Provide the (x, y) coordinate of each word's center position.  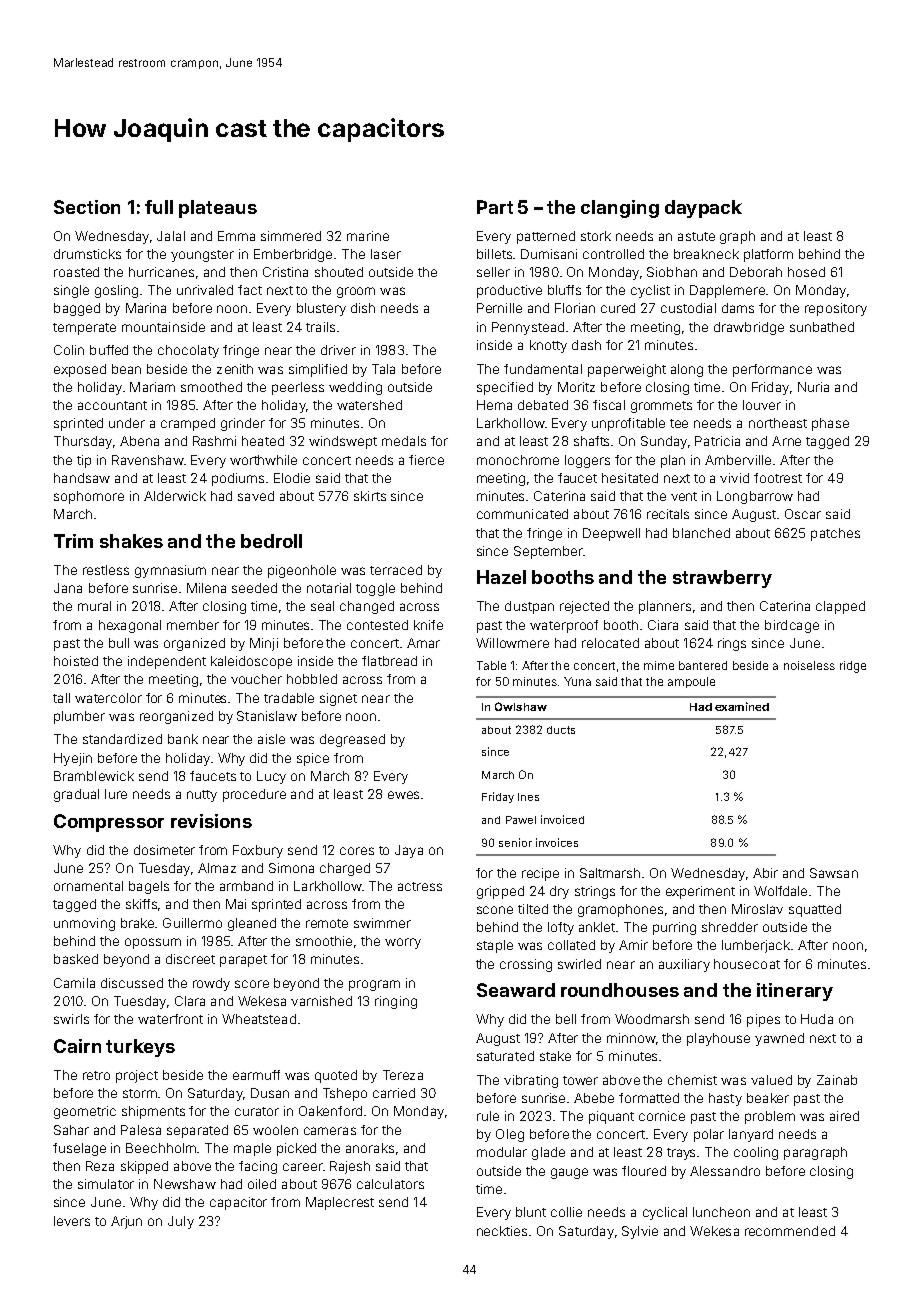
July (181, 1222)
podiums (238, 479)
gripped (500, 892)
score (252, 984)
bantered (703, 665)
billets (494, 254)
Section (87, 207)
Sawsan (834, 873)
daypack (703, 209)
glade (548, 1153)
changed (367, 607)
